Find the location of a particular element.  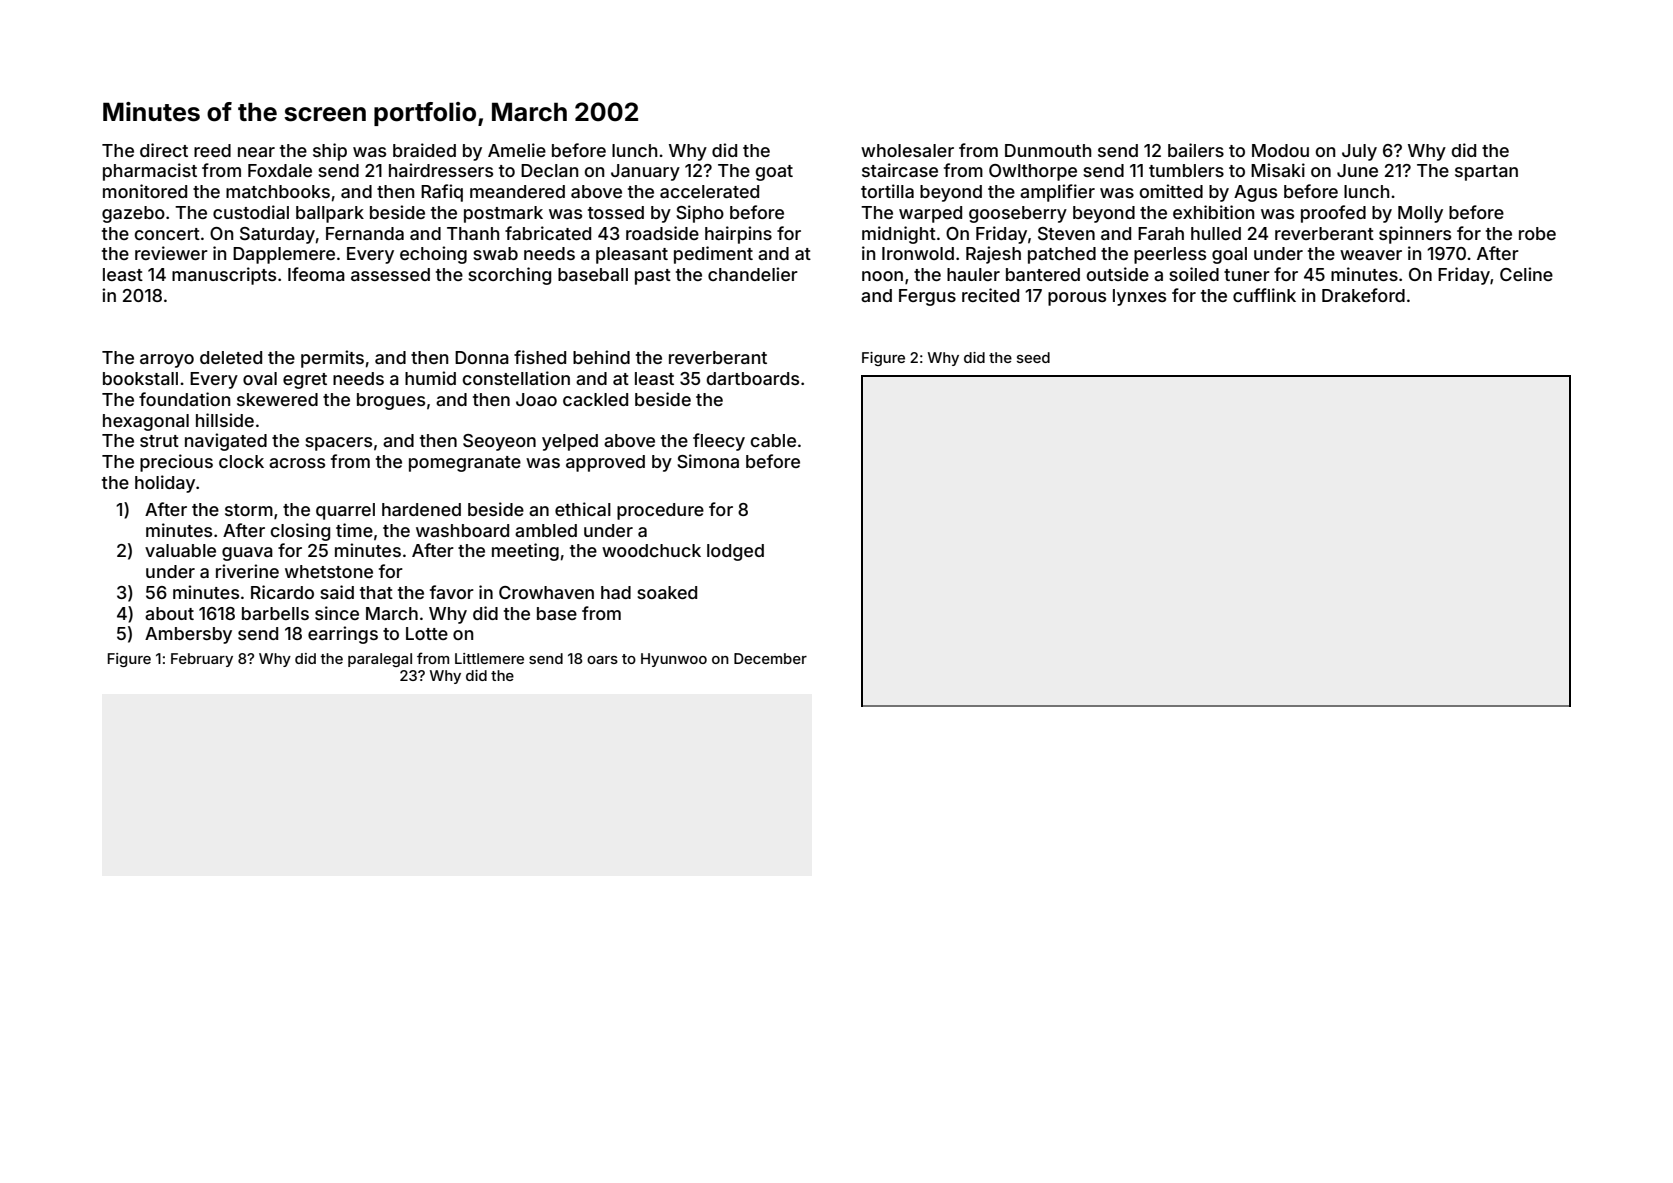

pomegranate is located at coordinates (465, 464).
